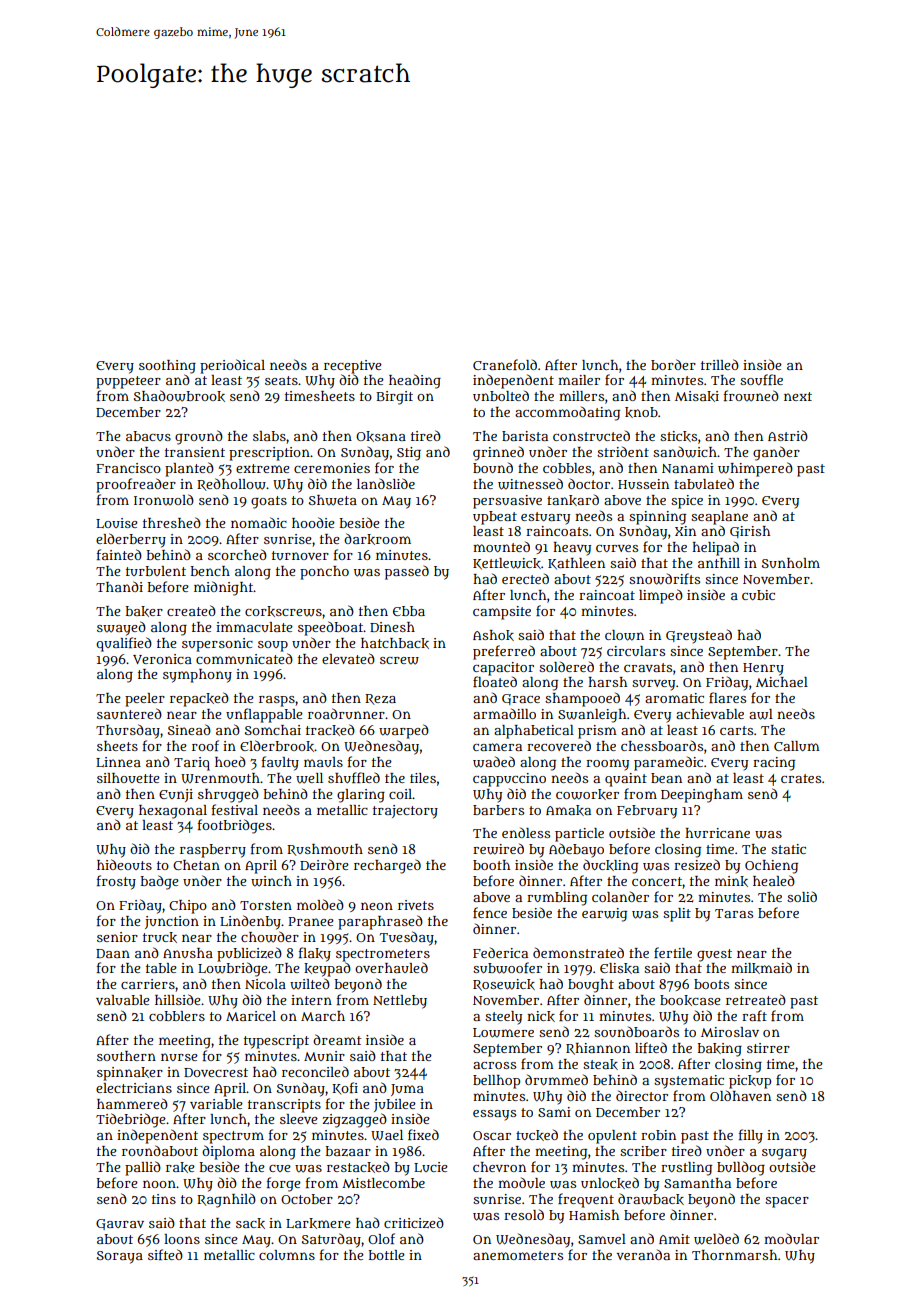  Describe the element at coordinates (768, 1048) in the screenshot. I see `stirrer` at that location.
